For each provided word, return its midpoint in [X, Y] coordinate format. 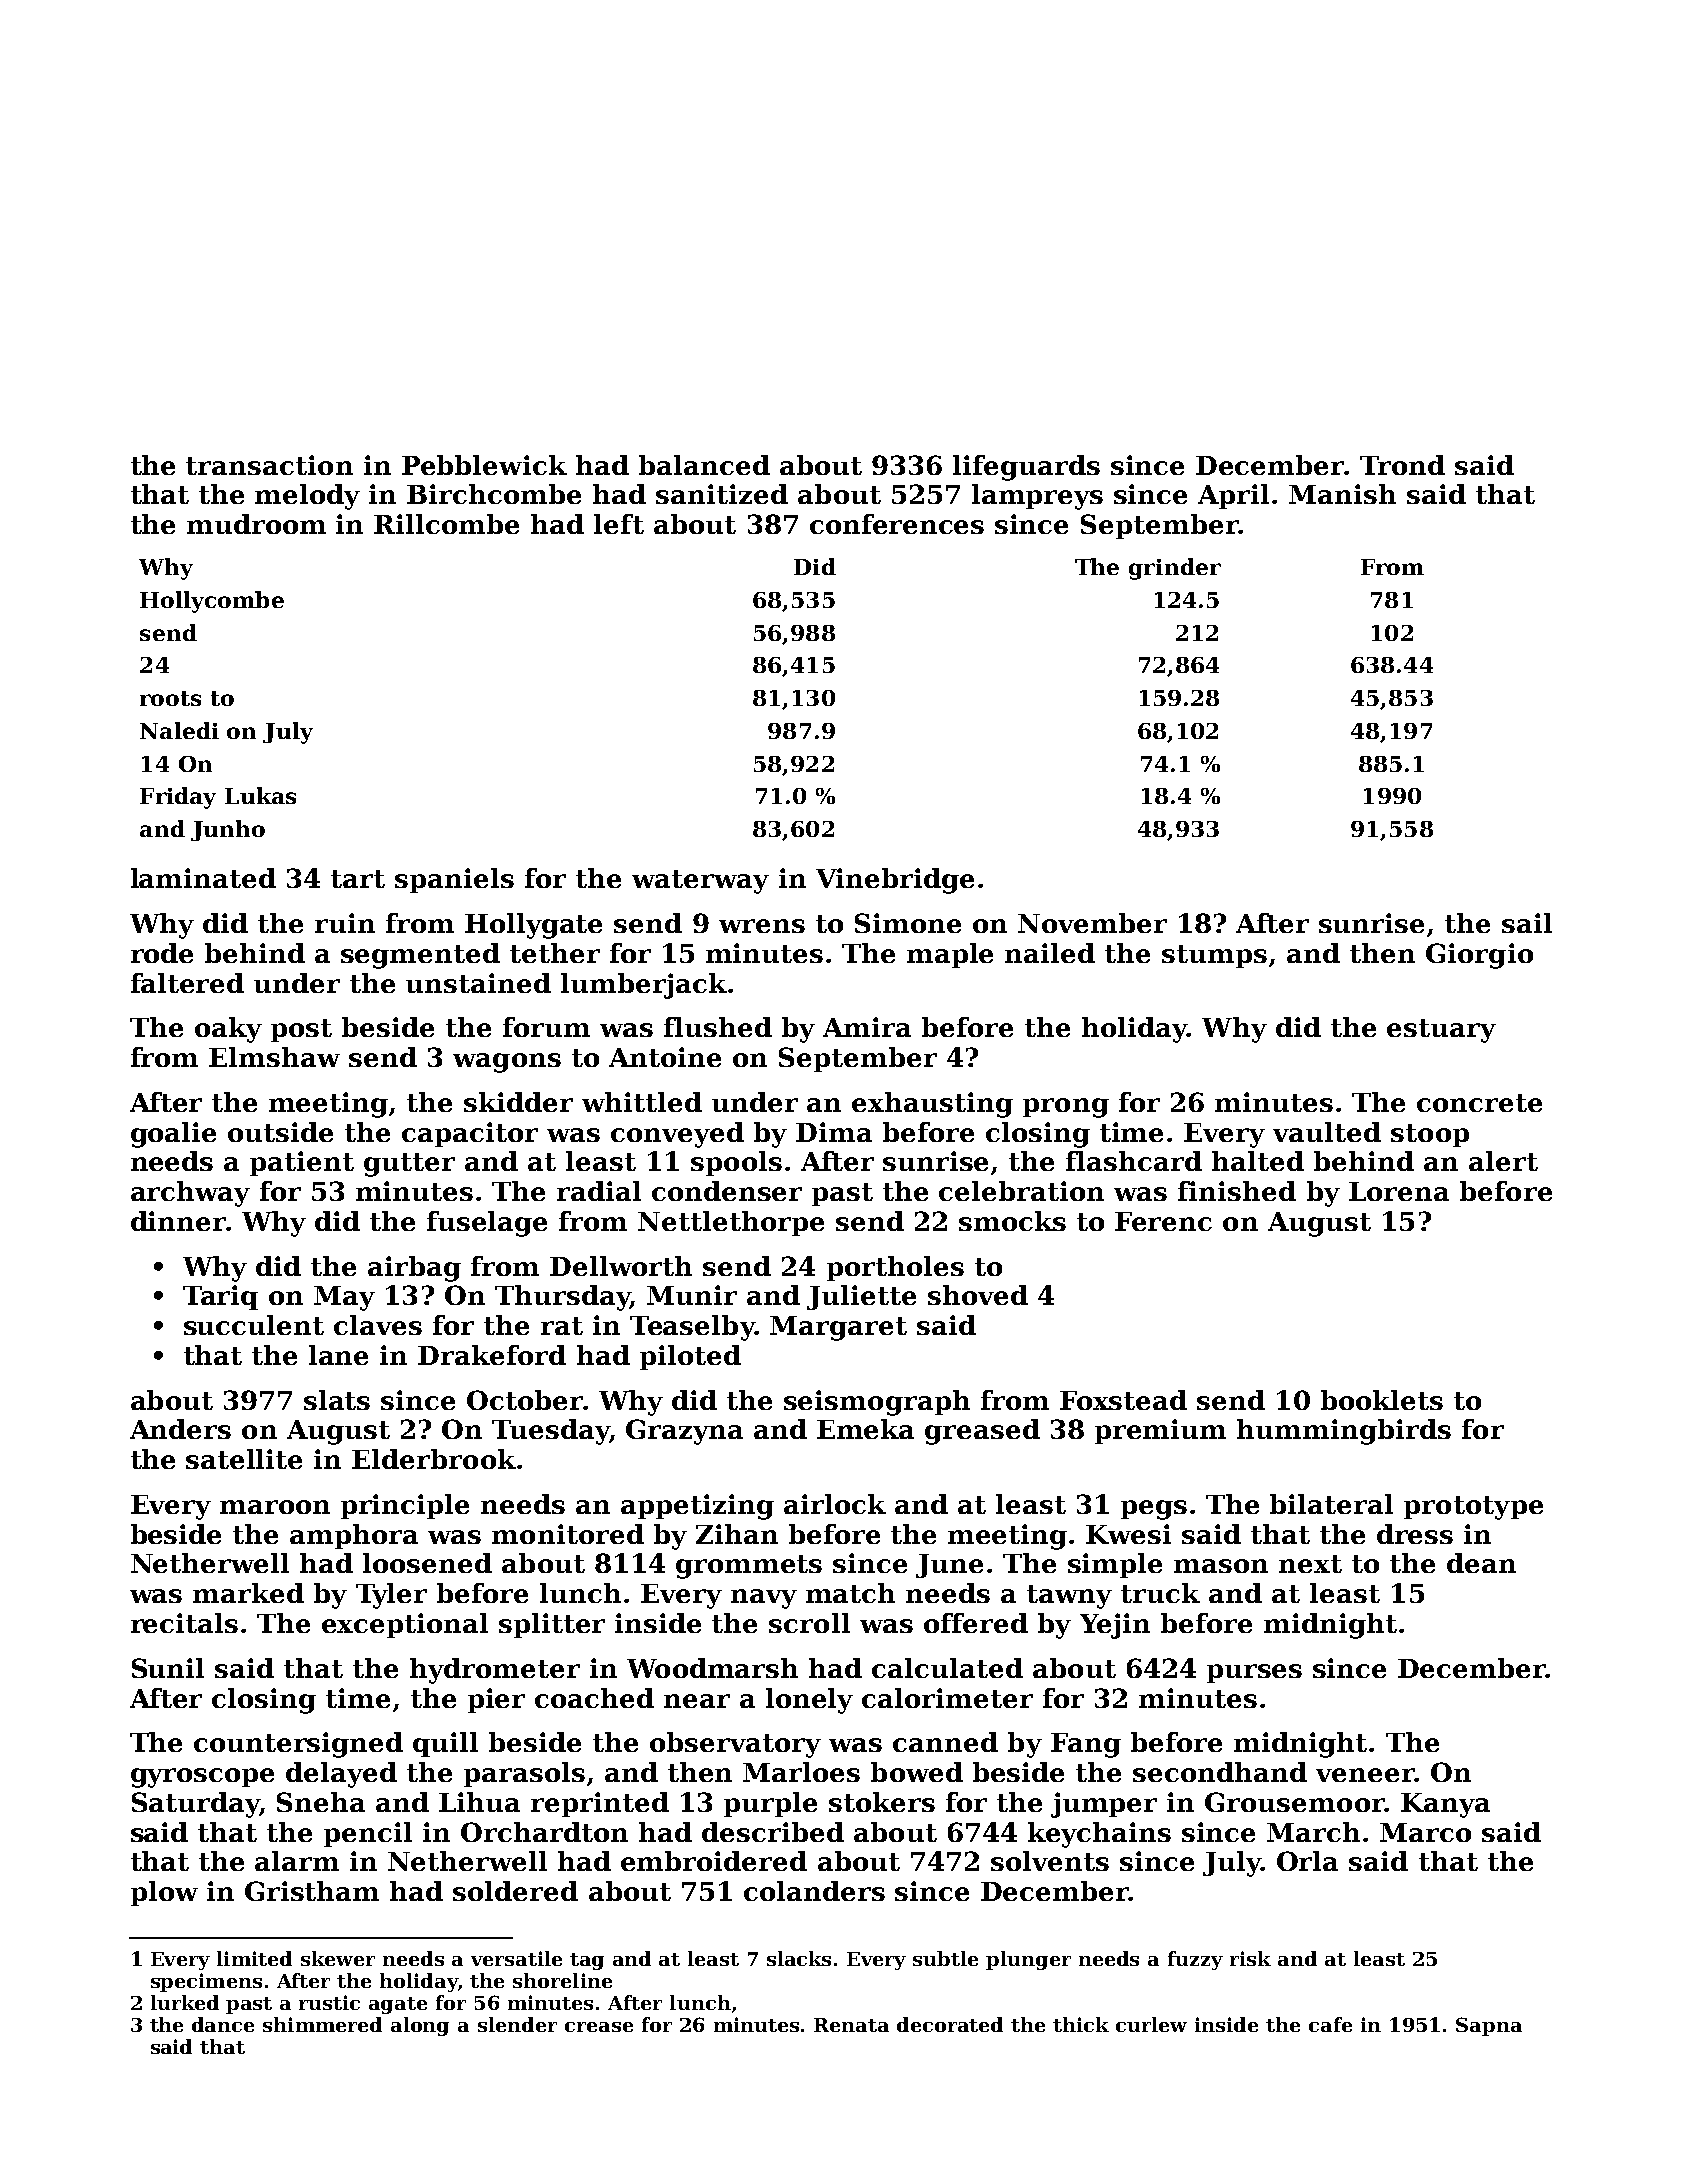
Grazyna [684, 1432]
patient [302, 1163]
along [420, 2026]
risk [1250, 1958]
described [773, 1832]
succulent [254, 1325]
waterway [700, 882]
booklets [1382, 1400]
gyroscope [202, 1778]
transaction [269, 465]
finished [1237, 1191]
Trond [1402, 465]
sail [1527, 923]
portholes [895, 1268]
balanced [704, 465]
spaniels [454, 880]
